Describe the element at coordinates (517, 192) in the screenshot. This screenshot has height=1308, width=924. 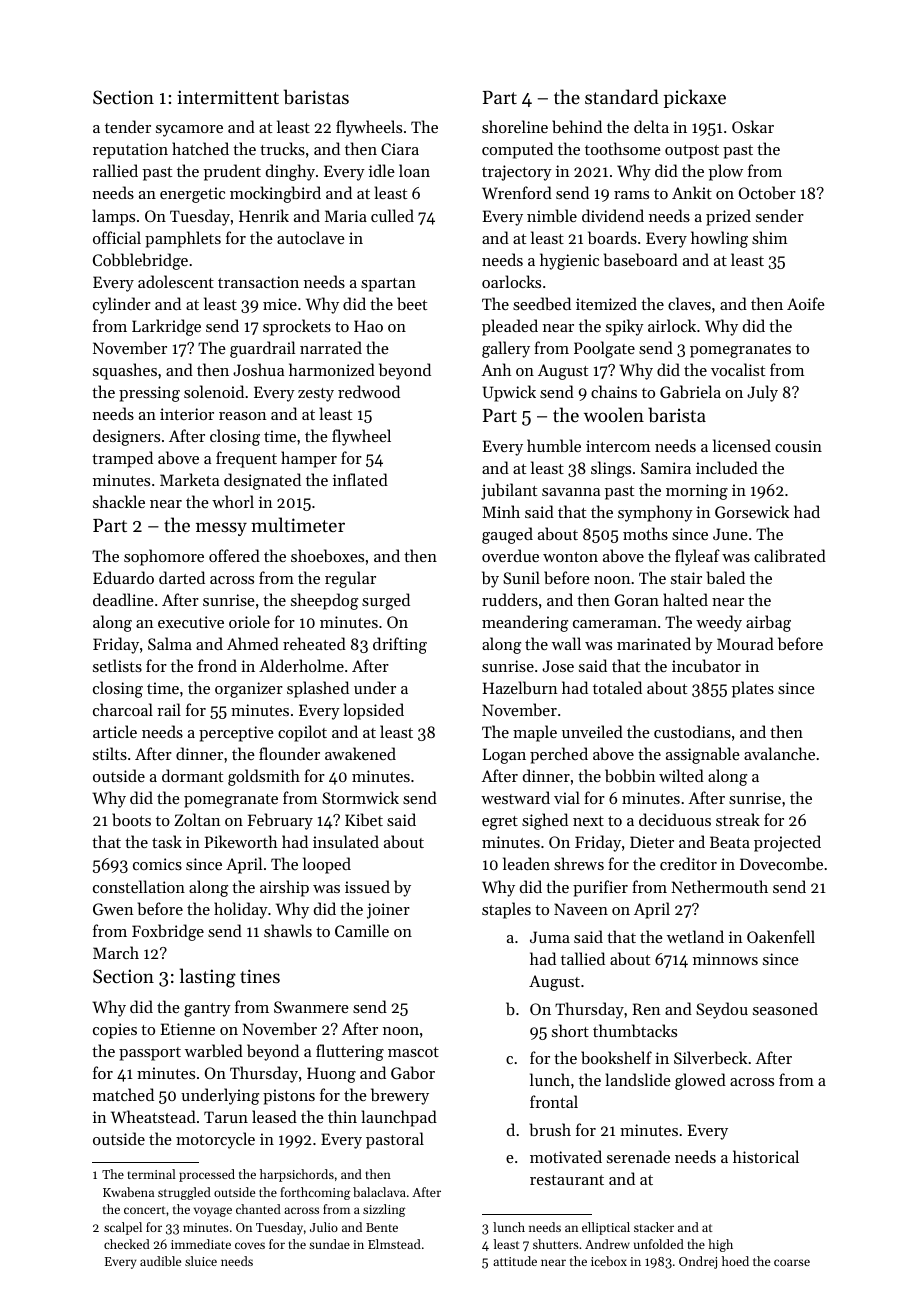
I see `Wrenford` at that location.
